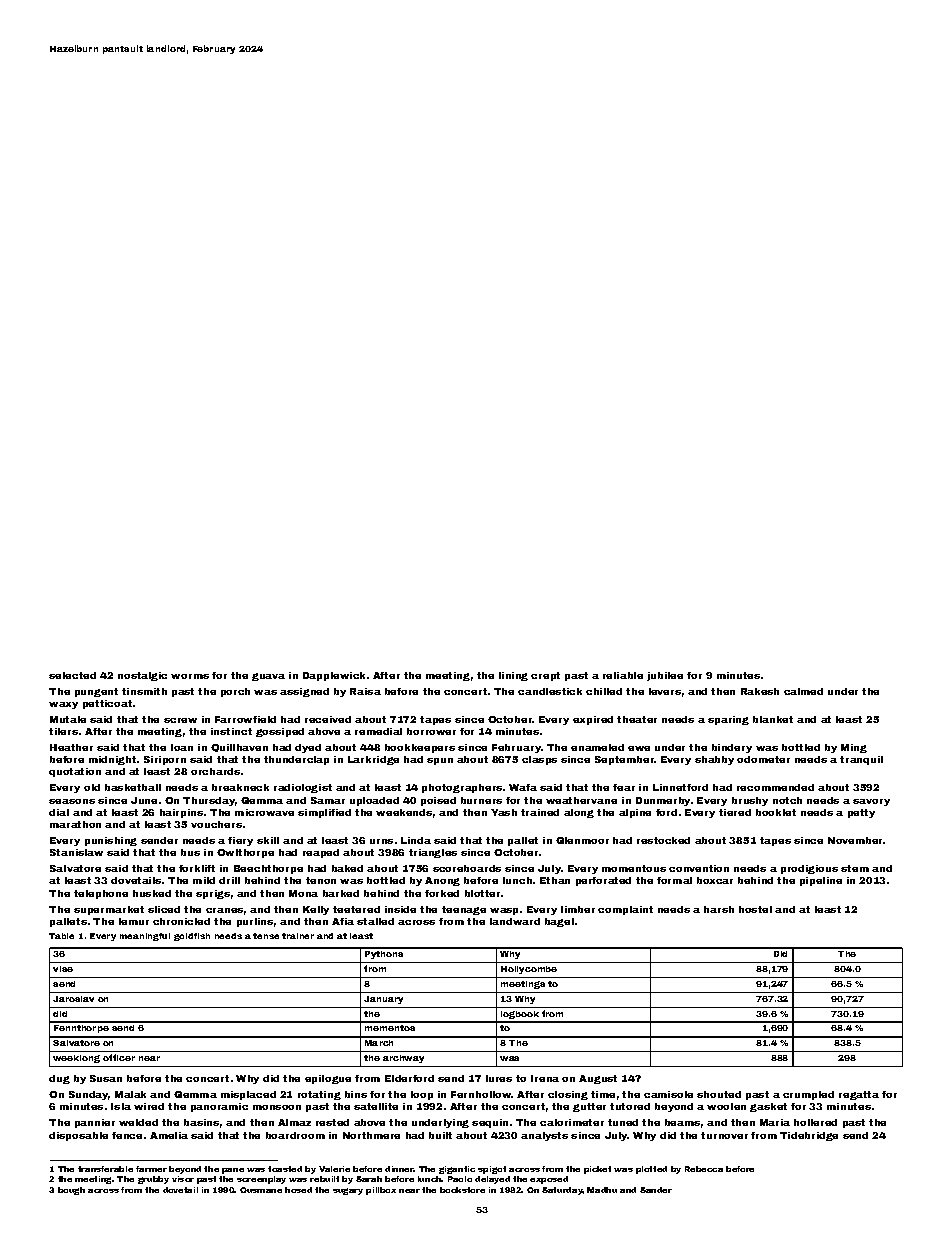  I want to click on turnover, so click(724, 1135).
